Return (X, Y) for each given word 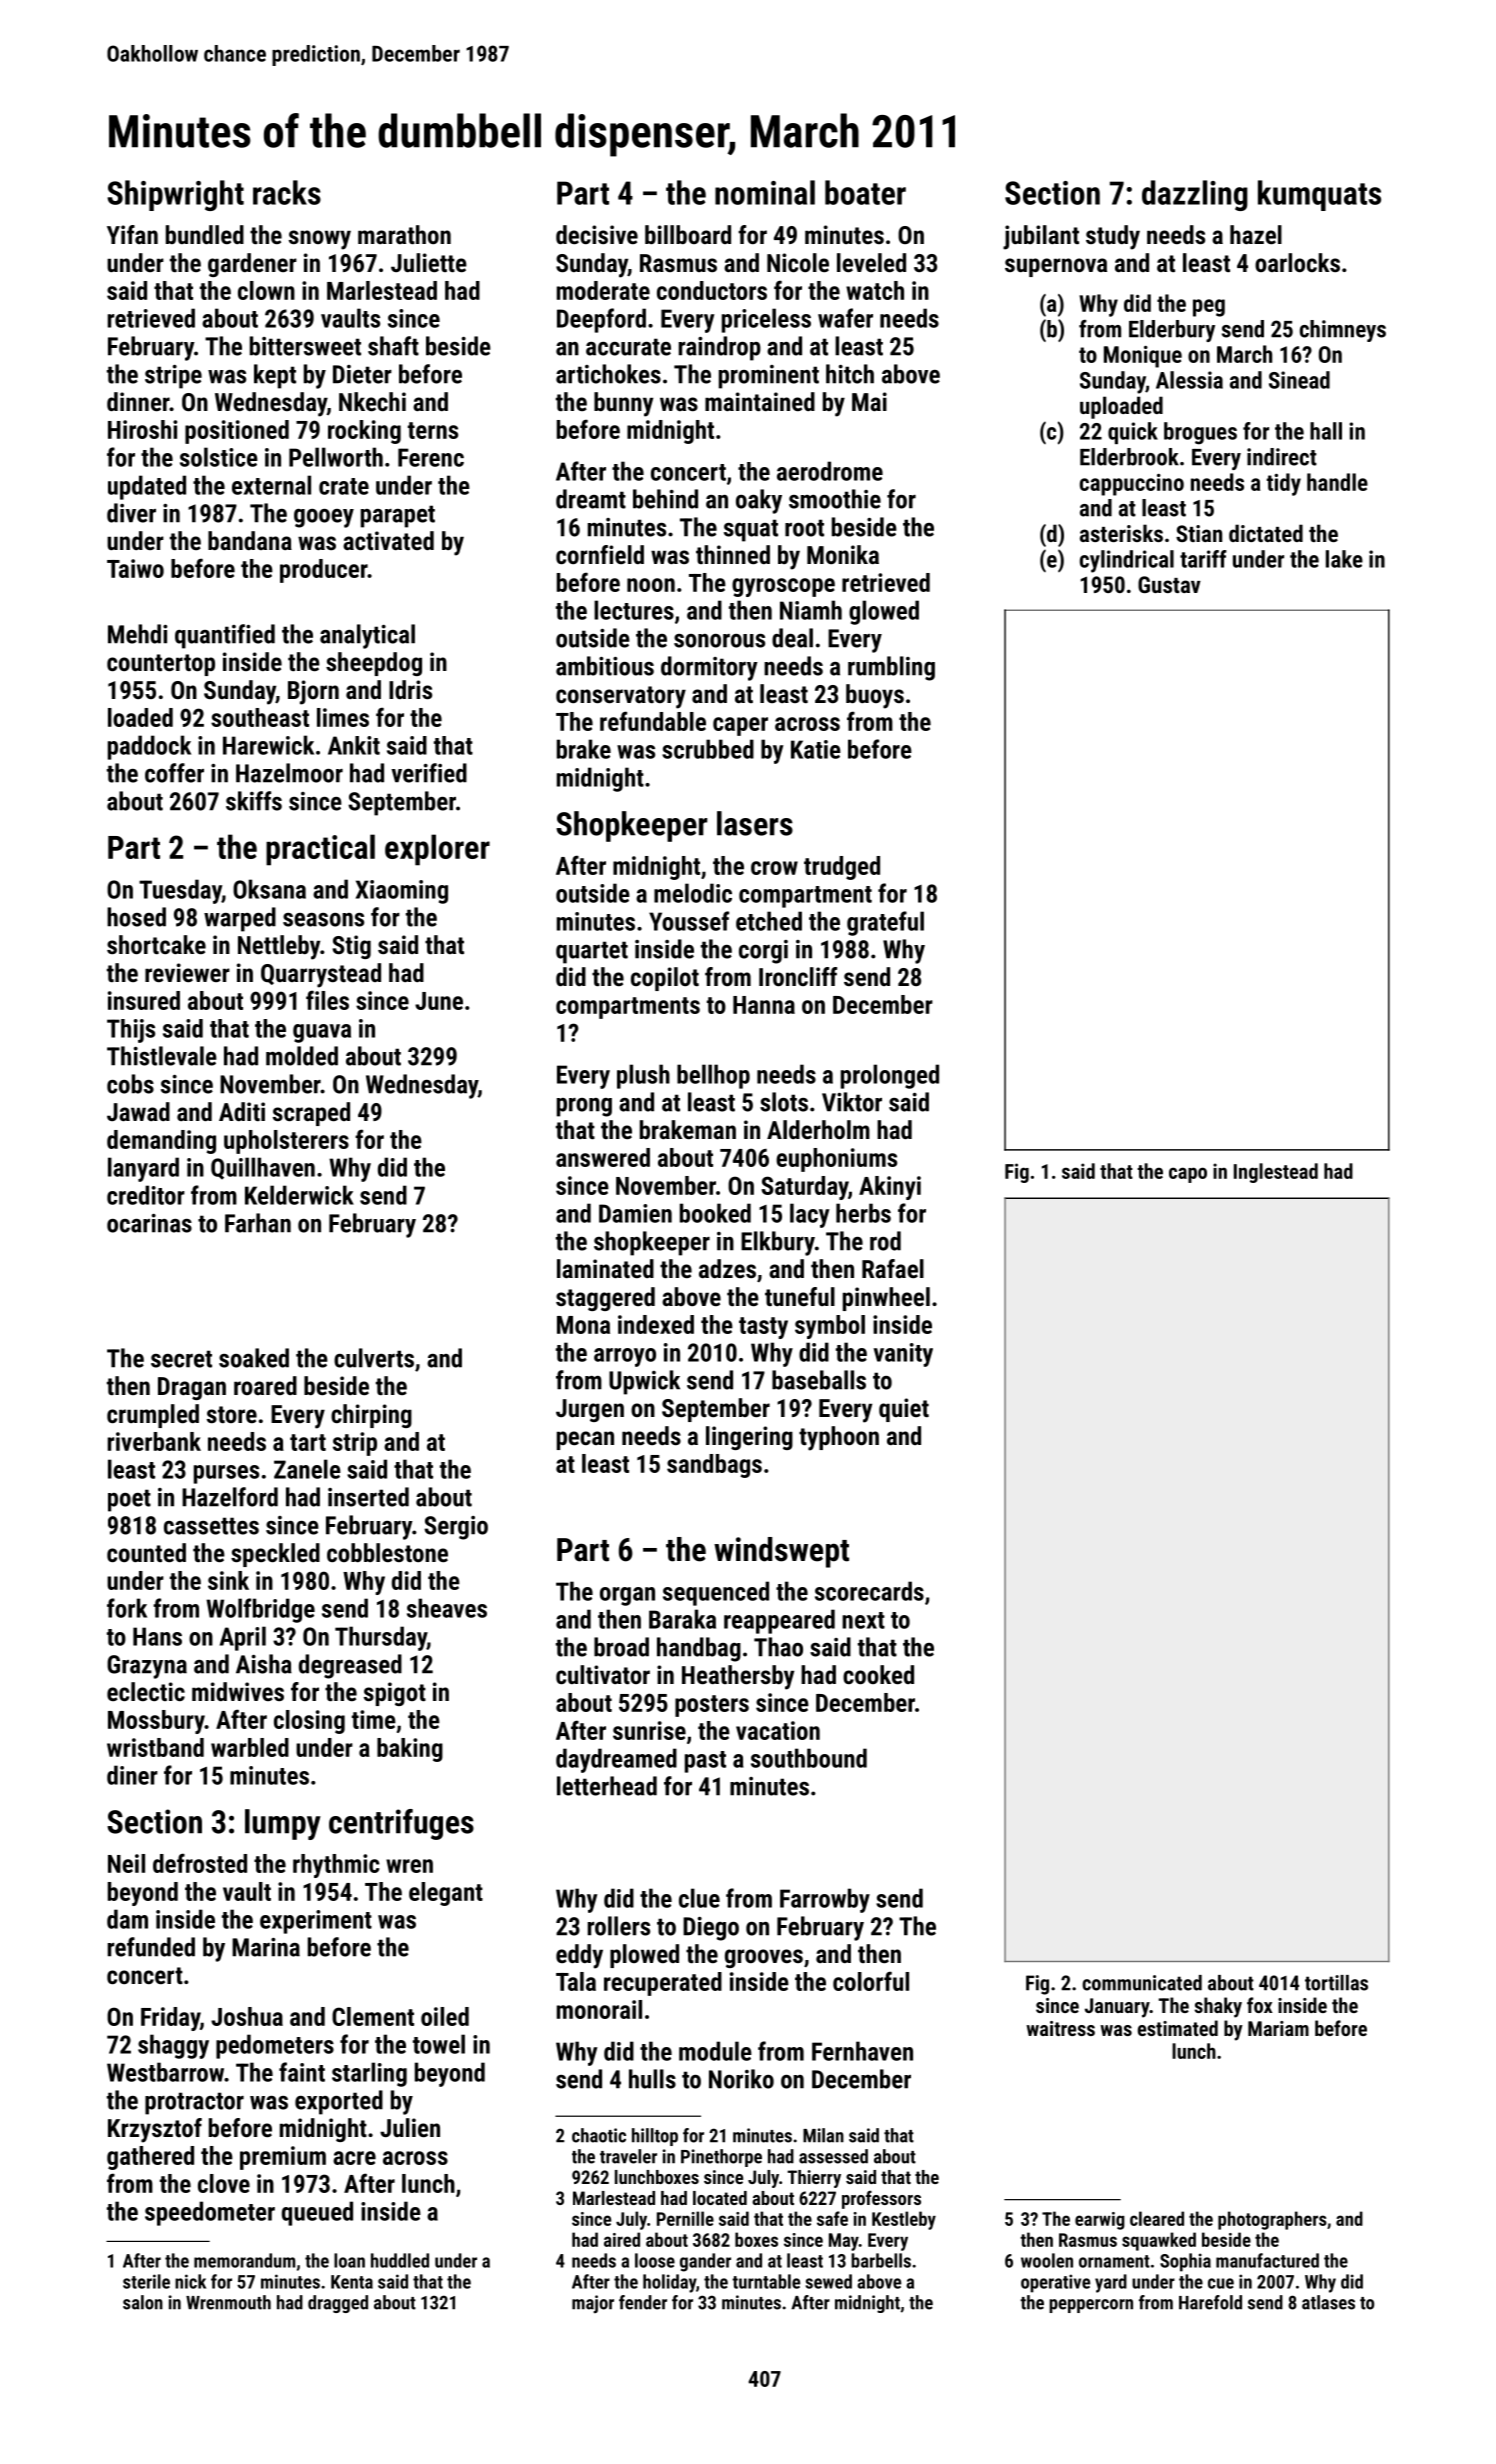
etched (769, 921)
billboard (688, 234)
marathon (404, 234)
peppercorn (1091, 2306)
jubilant (1041, 237)
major (593, 2304)
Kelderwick (299, 1195)
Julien (410, 2127)
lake (1344, 559)
